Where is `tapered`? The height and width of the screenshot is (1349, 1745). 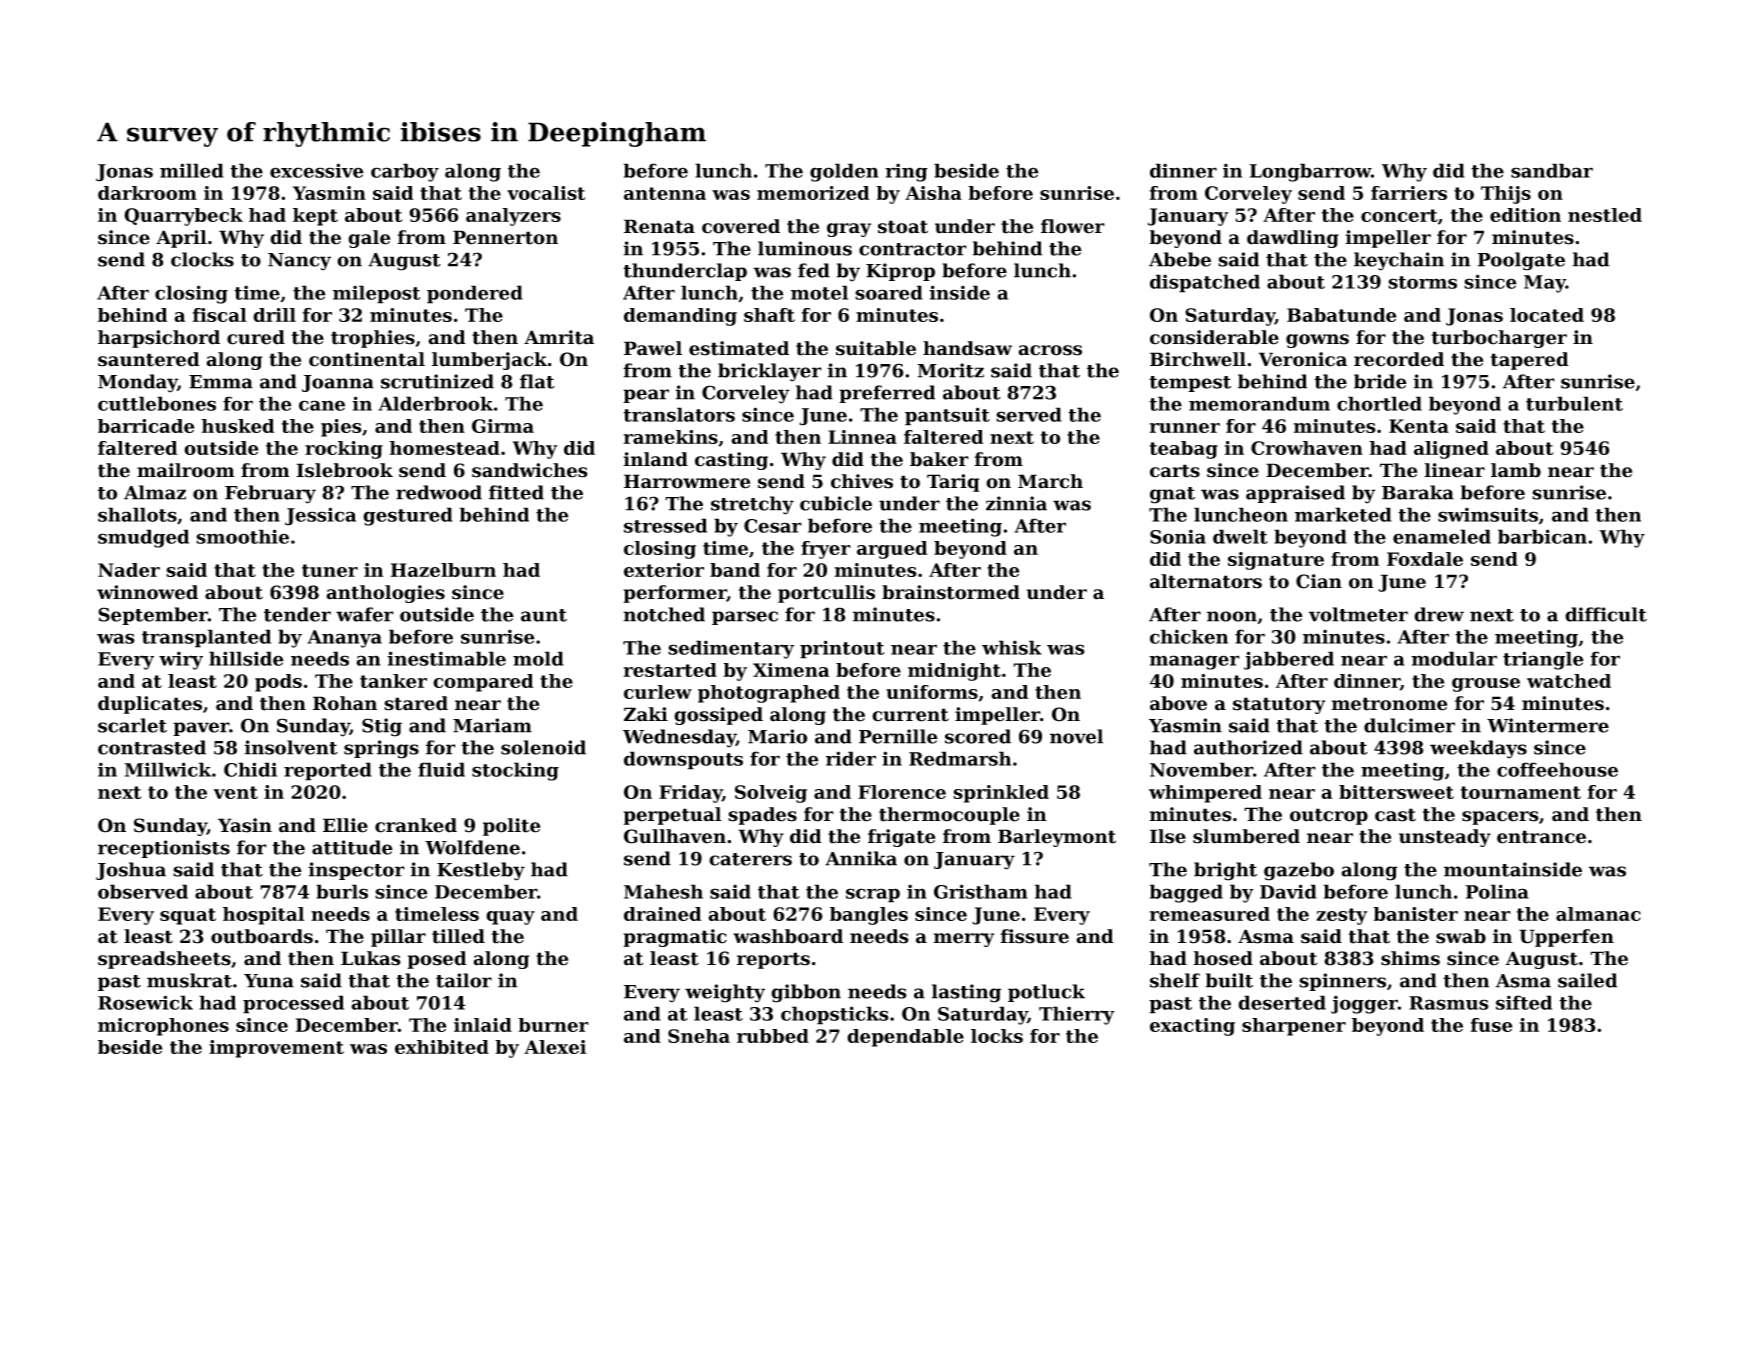 tapered is located at coordinates (1530, 361).
